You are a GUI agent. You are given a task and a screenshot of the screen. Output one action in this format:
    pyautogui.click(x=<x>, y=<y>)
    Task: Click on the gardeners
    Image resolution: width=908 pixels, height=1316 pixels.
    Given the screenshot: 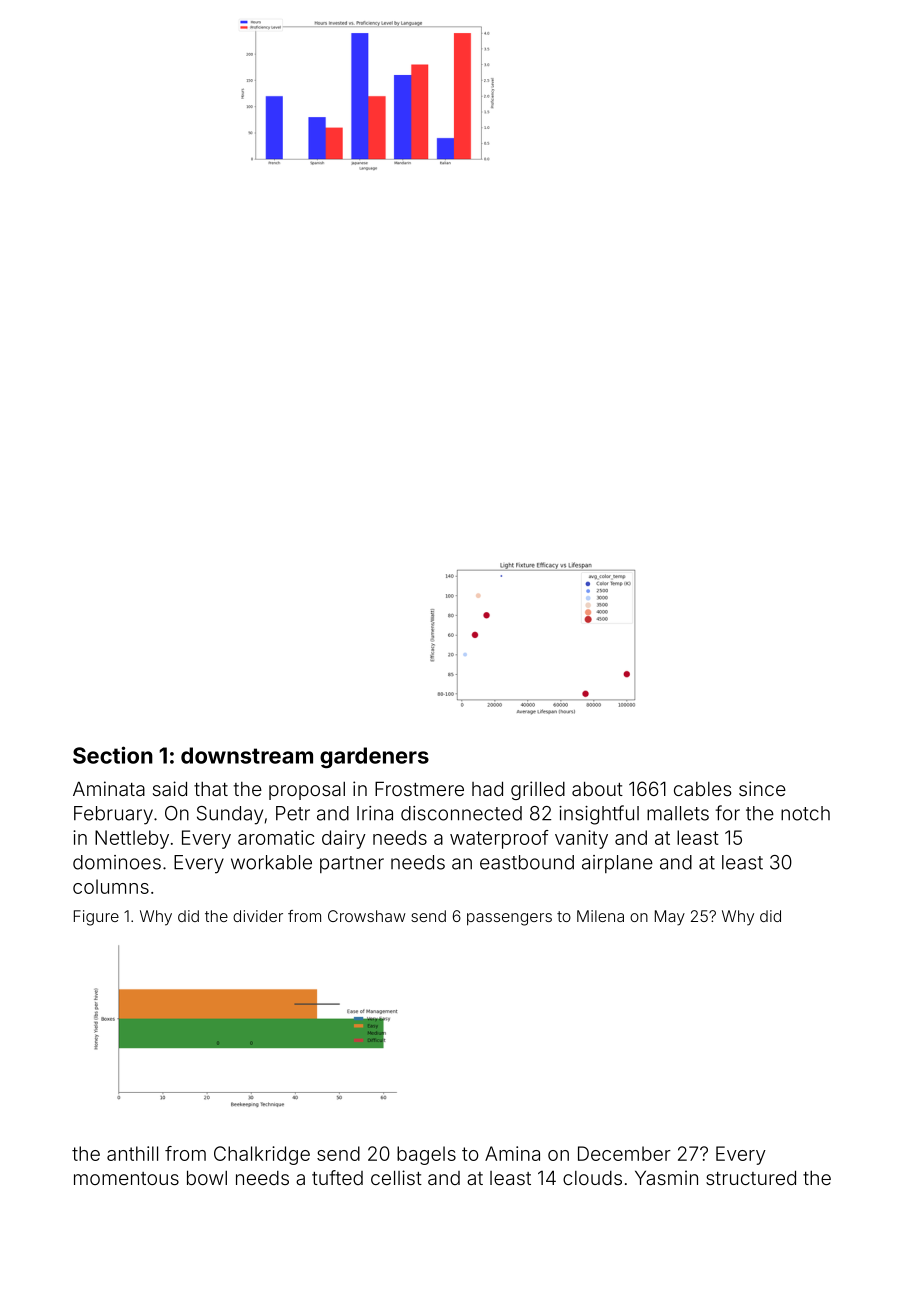 What is the action you would take?
    pyautogui.click(x=374, y=757)
